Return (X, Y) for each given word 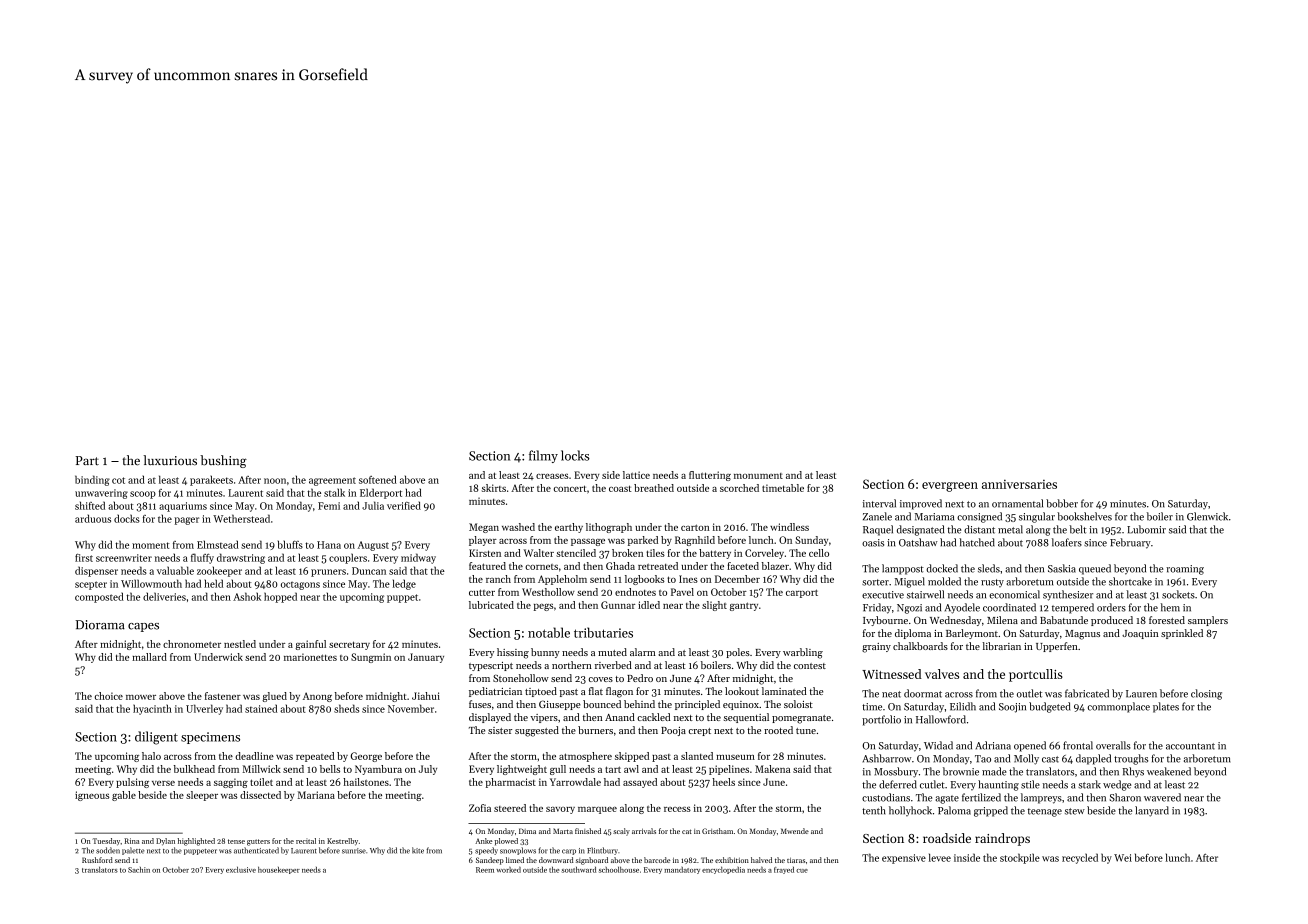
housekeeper (279, 870)
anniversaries (1019, 484)
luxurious (170, 460)
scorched (739, 488)
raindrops (1002, 839)
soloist (798, 704)
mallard (149, 657)
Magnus (1082, 635)
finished (588, 831)
